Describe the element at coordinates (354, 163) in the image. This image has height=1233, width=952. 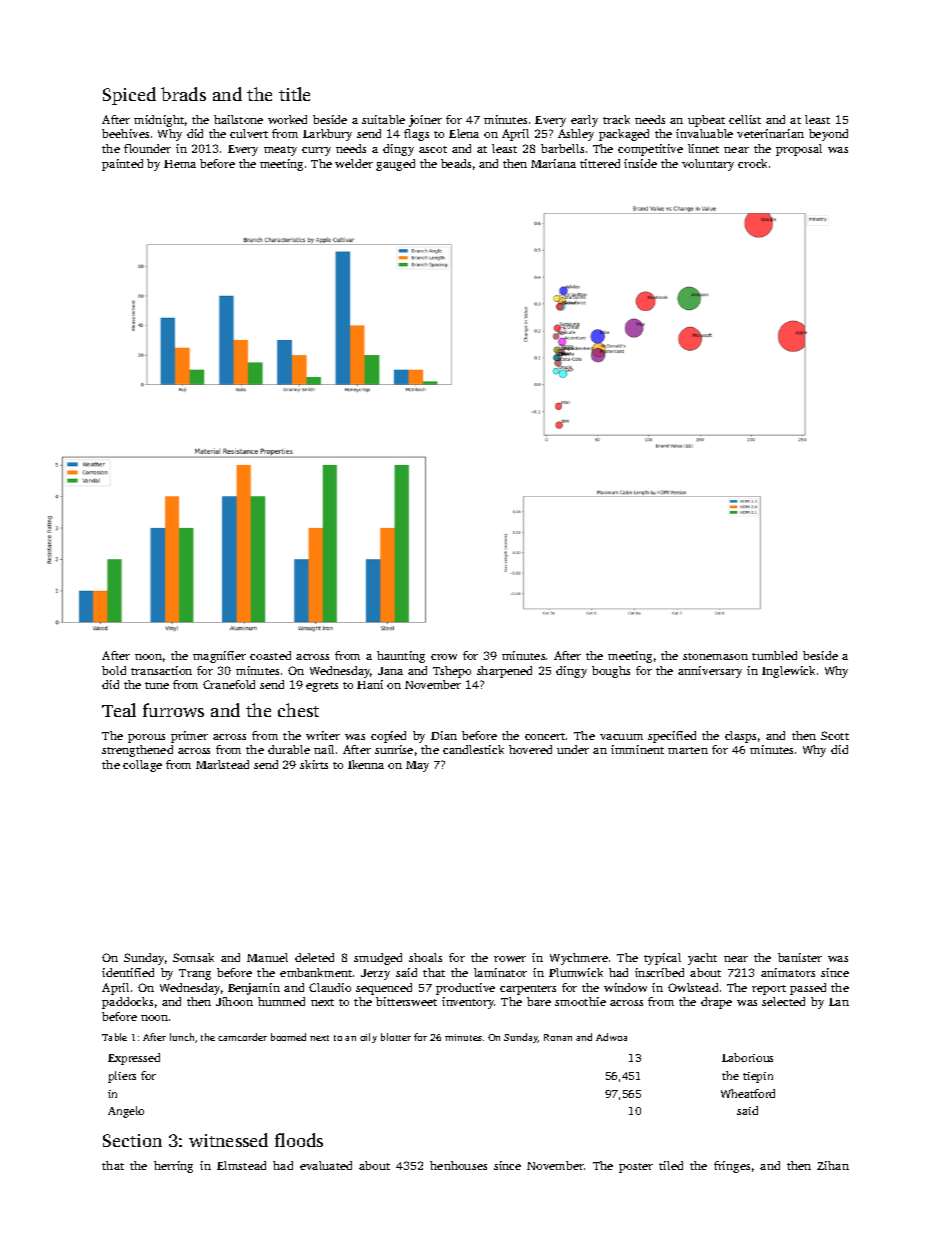
I see `welder` at that location.
